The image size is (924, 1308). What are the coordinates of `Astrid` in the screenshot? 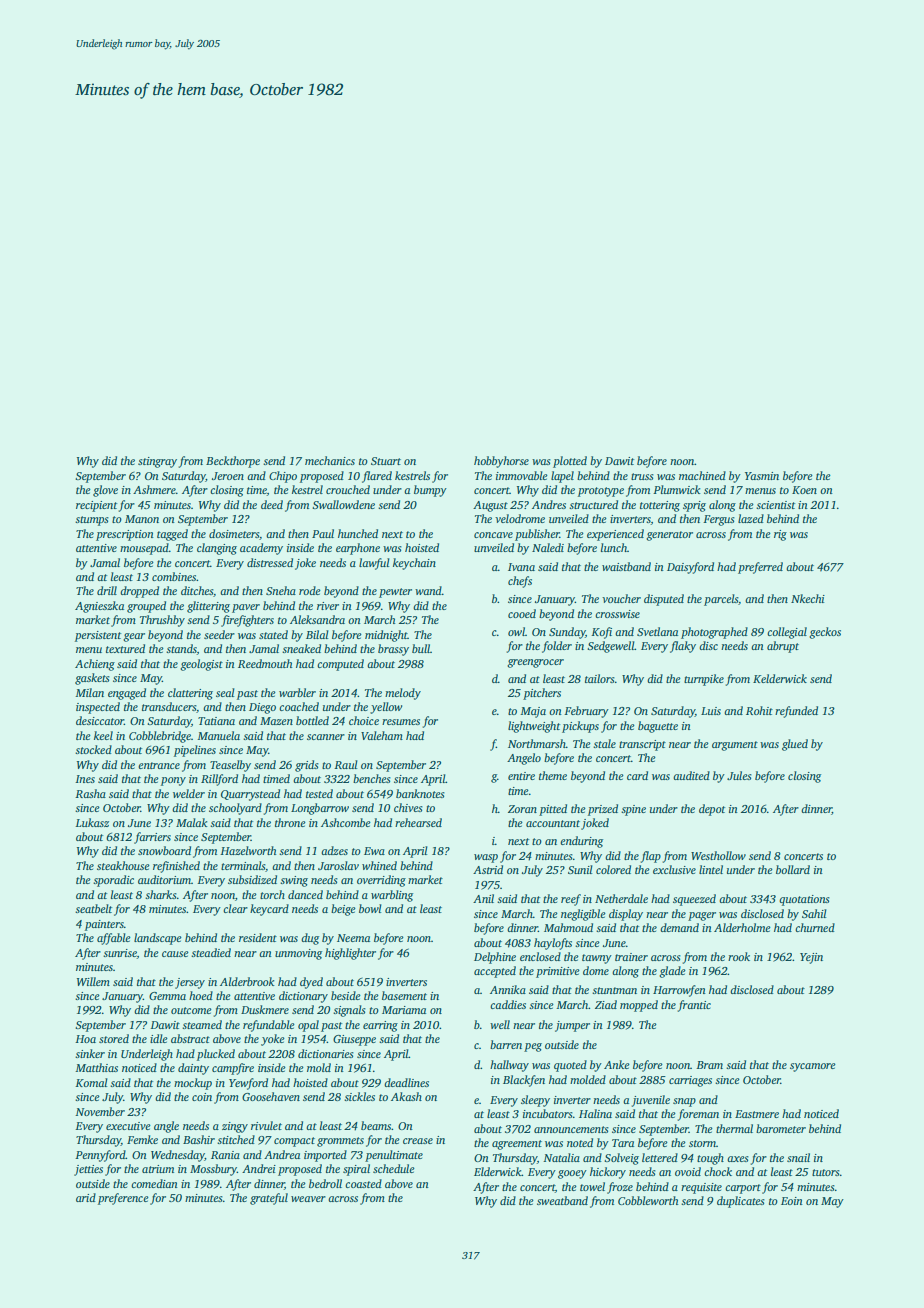 It's located at (488, 869).
